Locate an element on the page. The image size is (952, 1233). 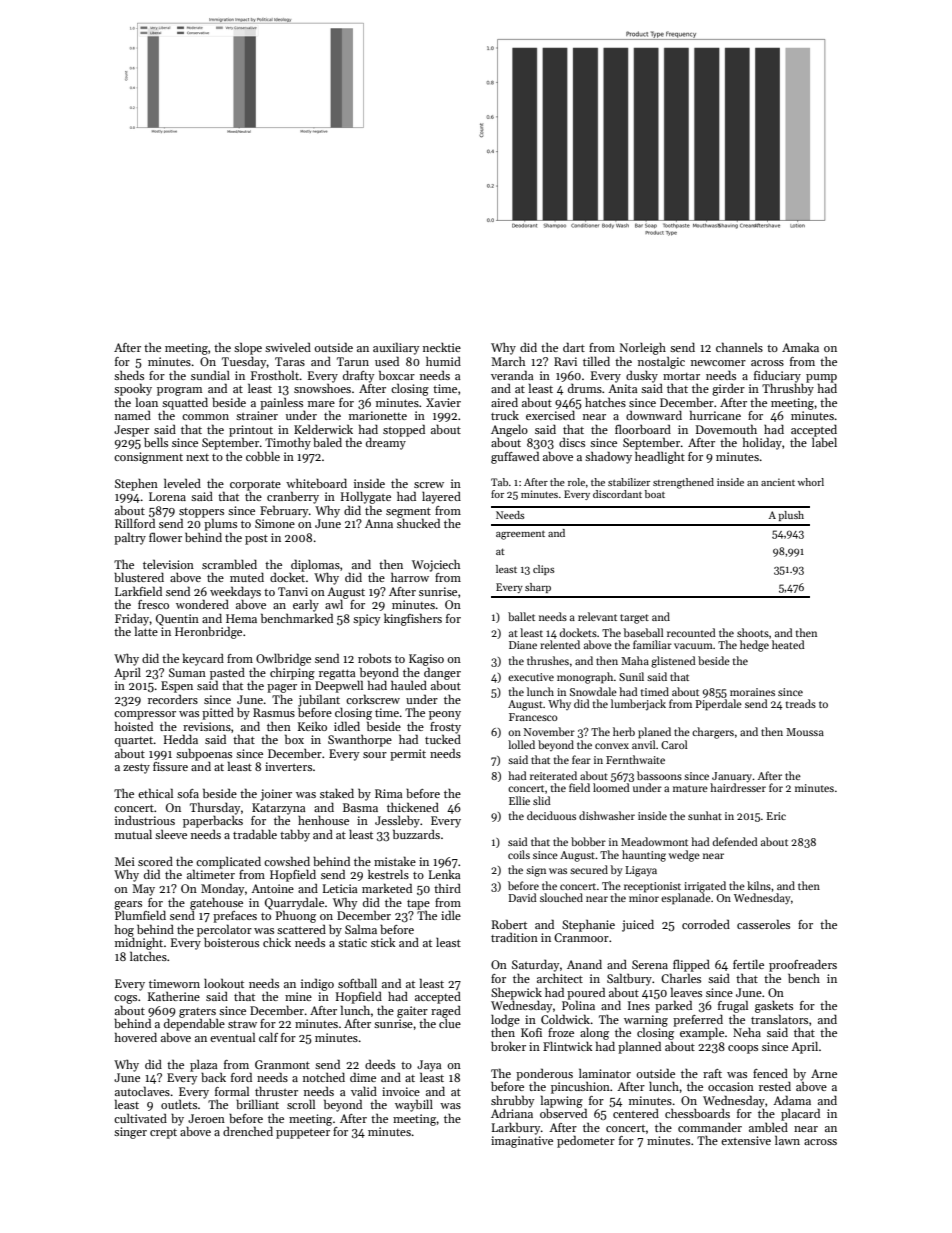
singer is located at coordinates (130, 1133).
